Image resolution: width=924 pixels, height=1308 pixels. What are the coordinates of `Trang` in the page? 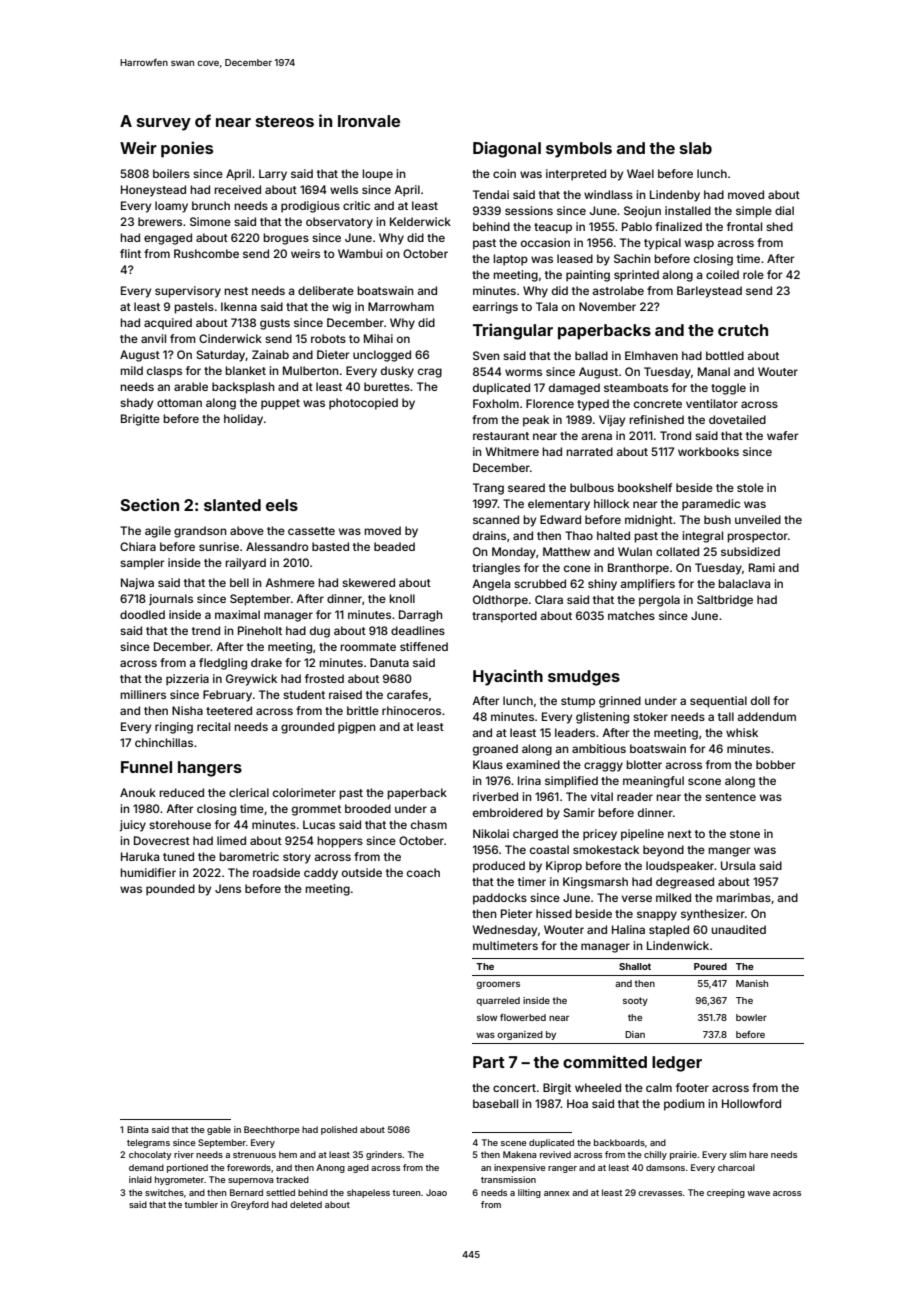 It's located at (488, 489).
